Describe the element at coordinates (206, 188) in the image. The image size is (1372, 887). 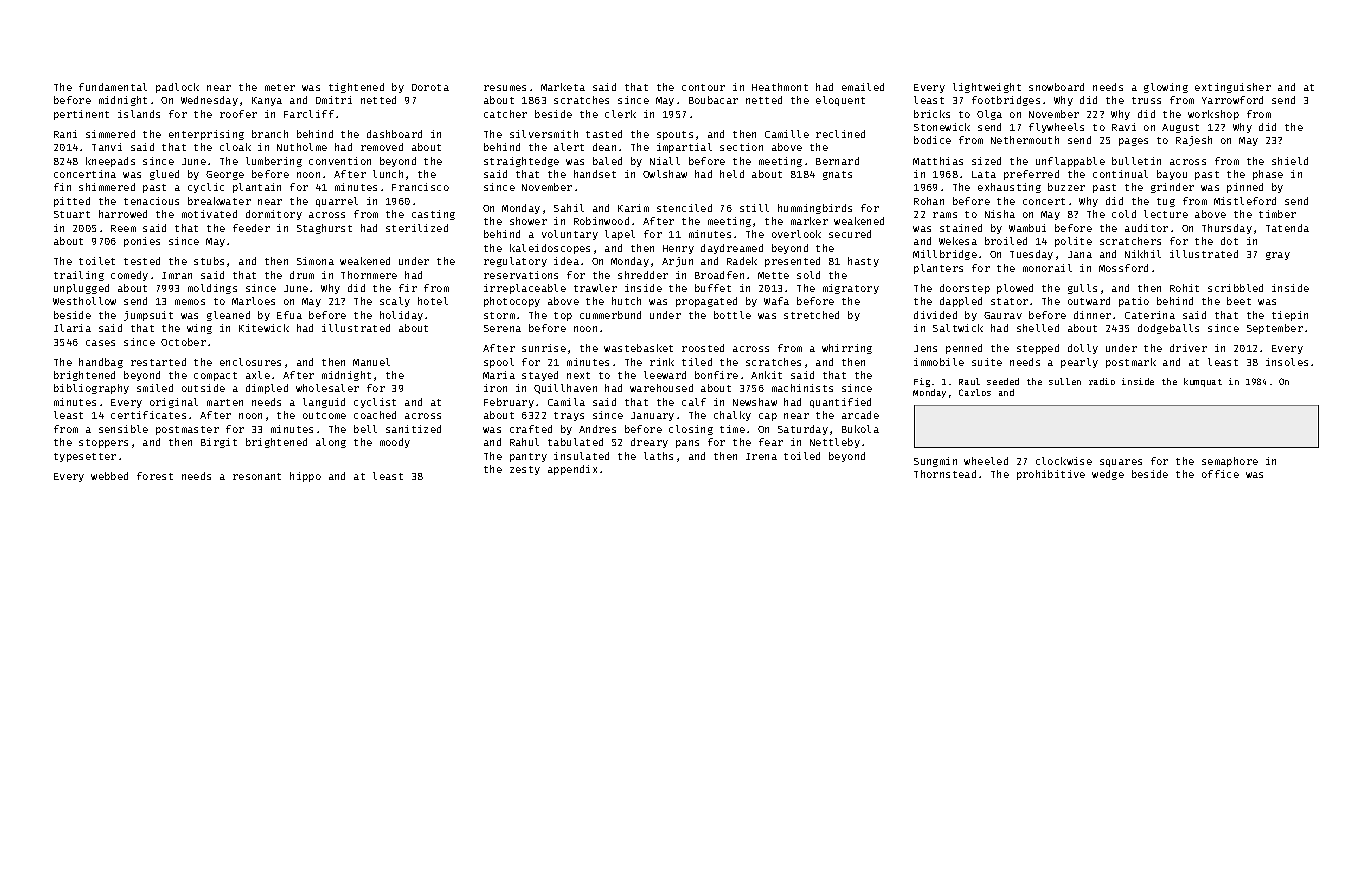
I see `cyclic` at that location.
